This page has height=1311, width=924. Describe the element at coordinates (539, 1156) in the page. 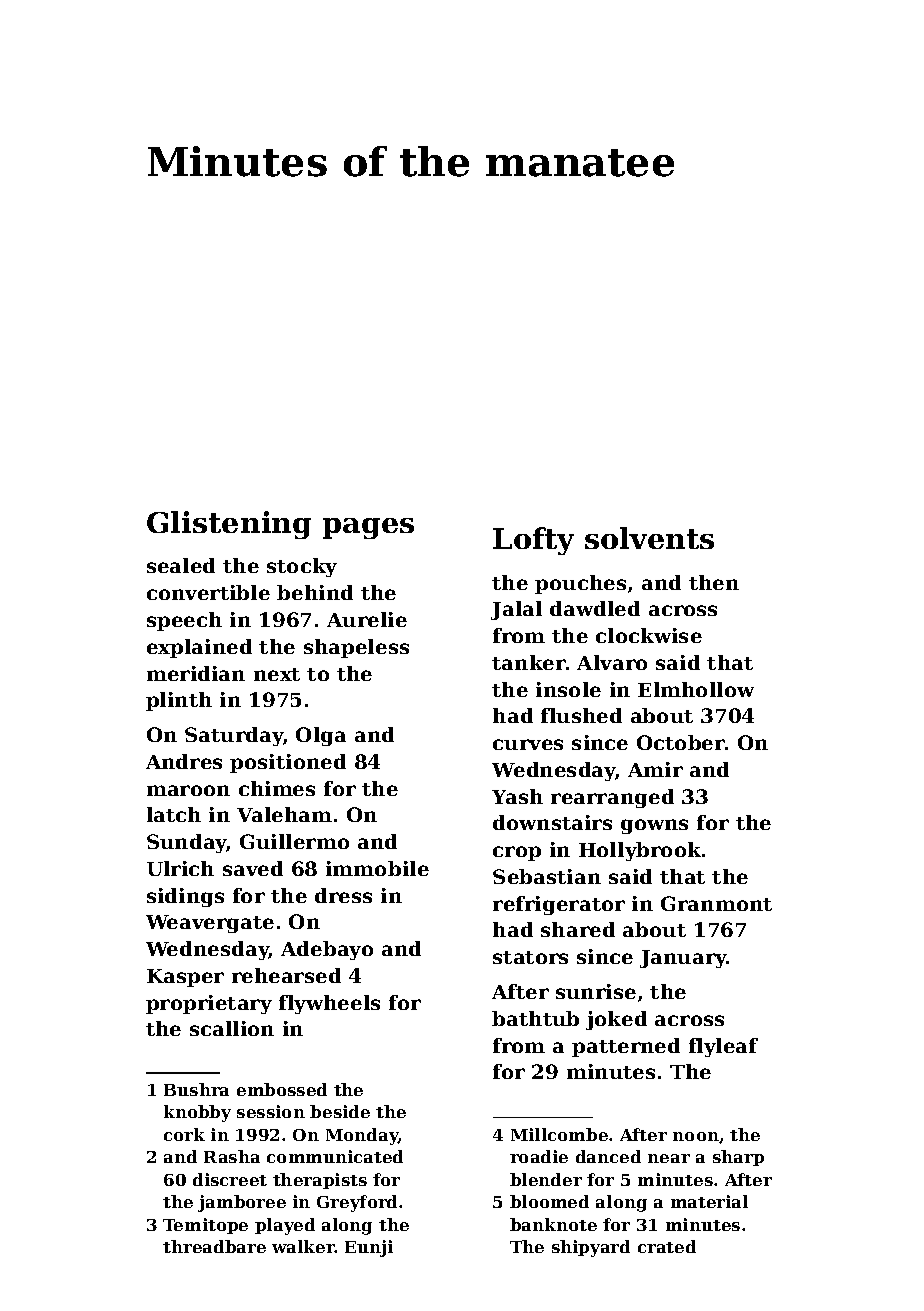

I see `roadie` at that location.
